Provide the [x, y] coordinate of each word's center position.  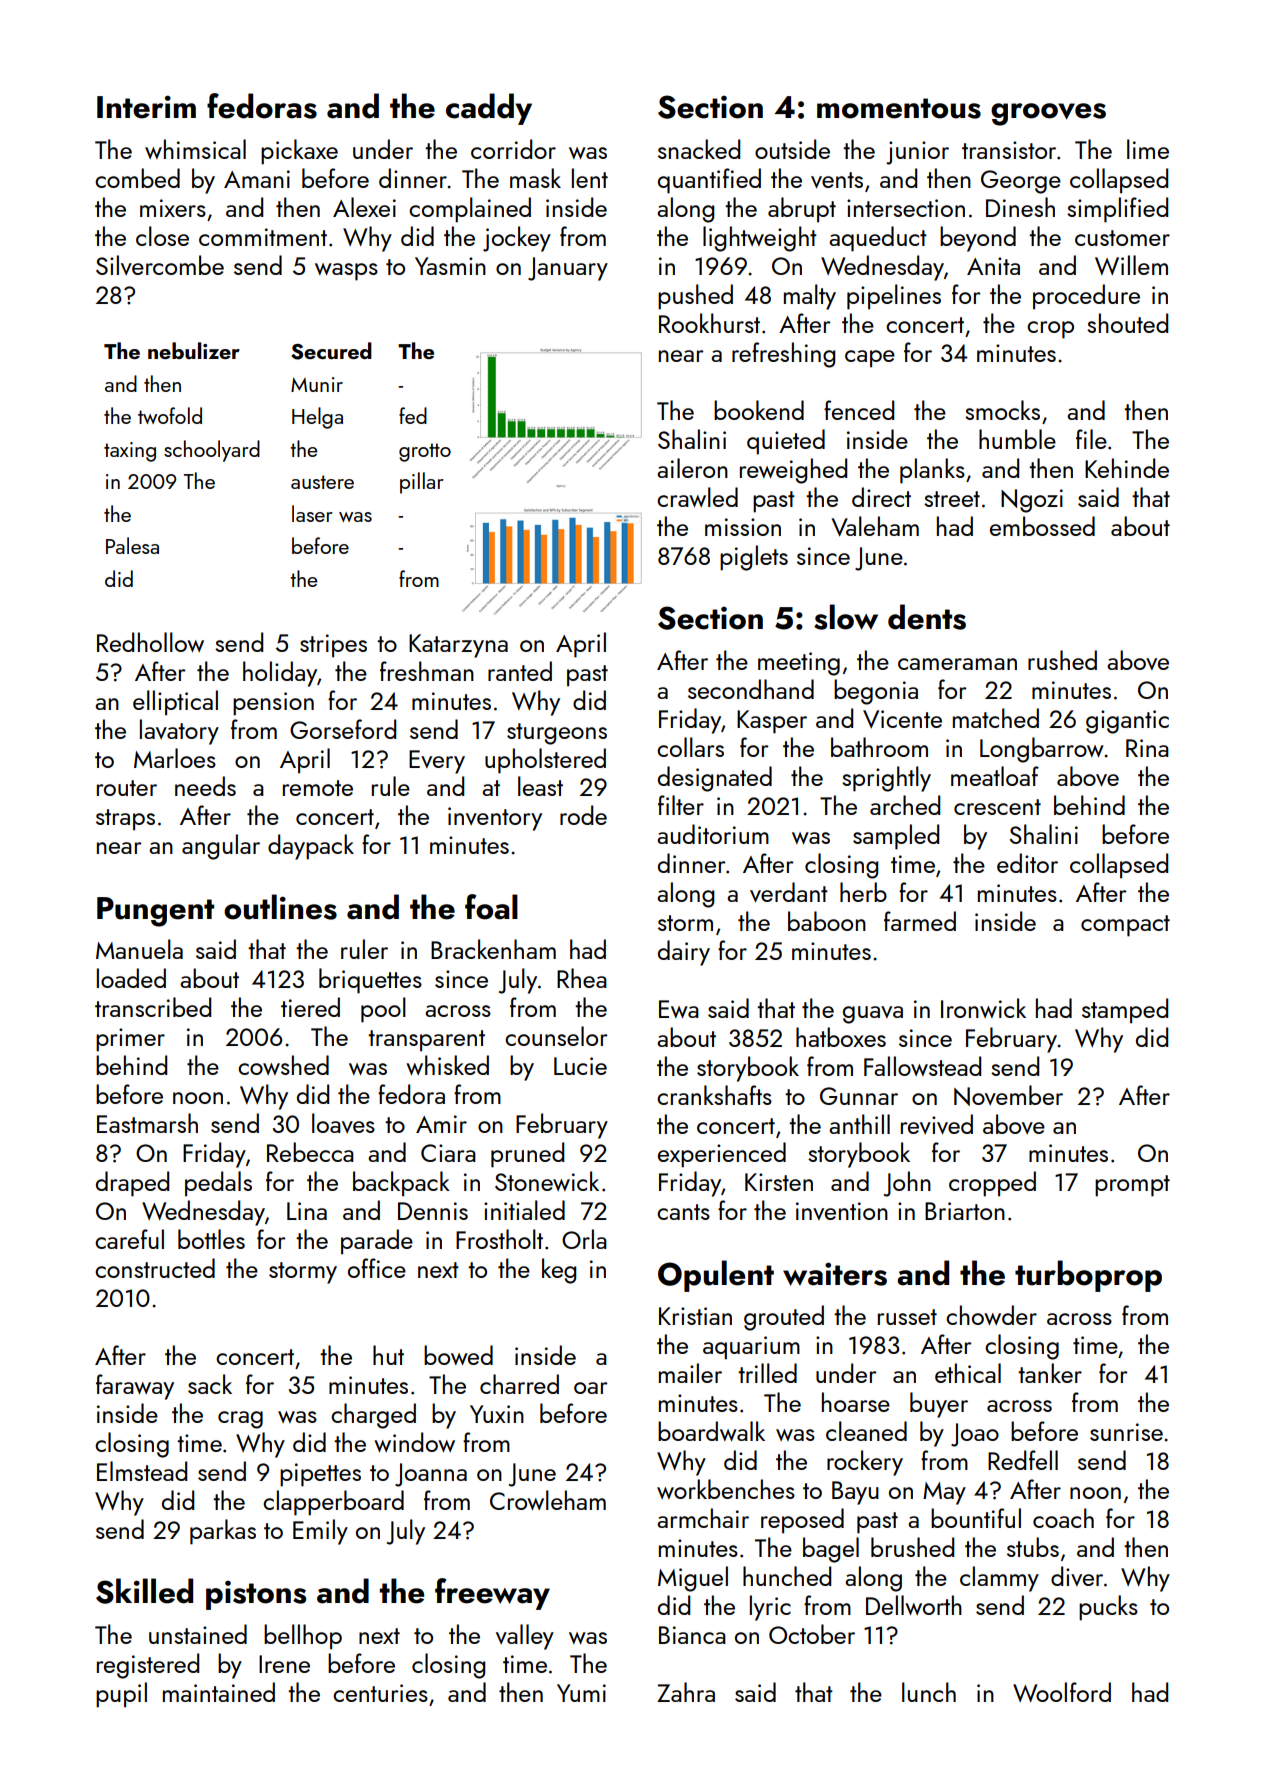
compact [1125, 926]
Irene [284, 1664]
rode [583, 815]
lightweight [760, 239]
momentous [899, 108]
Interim [146, 107]
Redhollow [150, 642]
